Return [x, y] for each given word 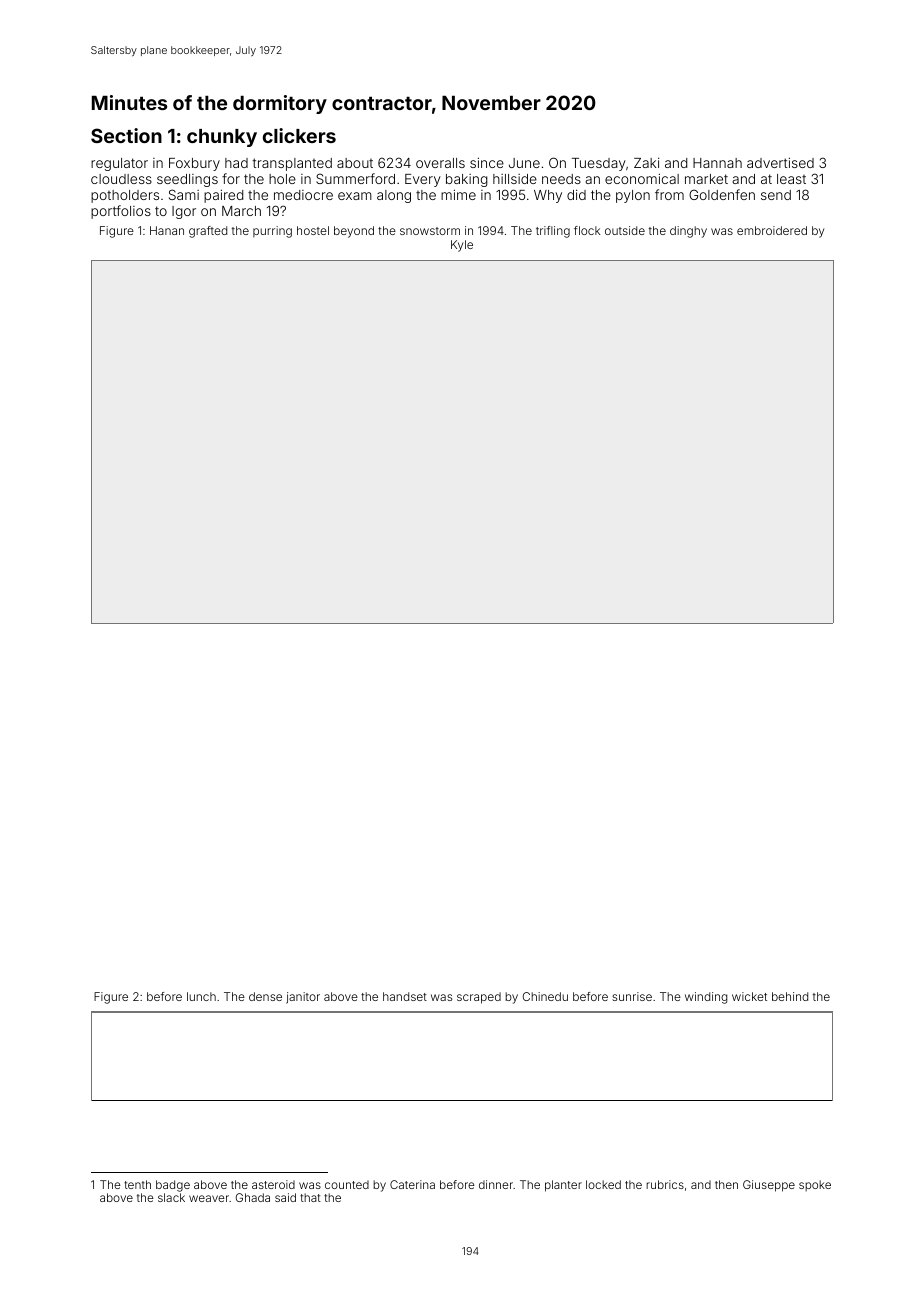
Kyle [462, 246]
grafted [208, 232]
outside [625, 230]
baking [467, 180]
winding [706, 998]
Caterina [412, 1184]
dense [265, 996]
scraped [479, 998]
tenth [137, 1184]
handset [405, 996]
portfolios [121, 212]
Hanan [167, 230]
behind [790, 996]
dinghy [688, 232]
